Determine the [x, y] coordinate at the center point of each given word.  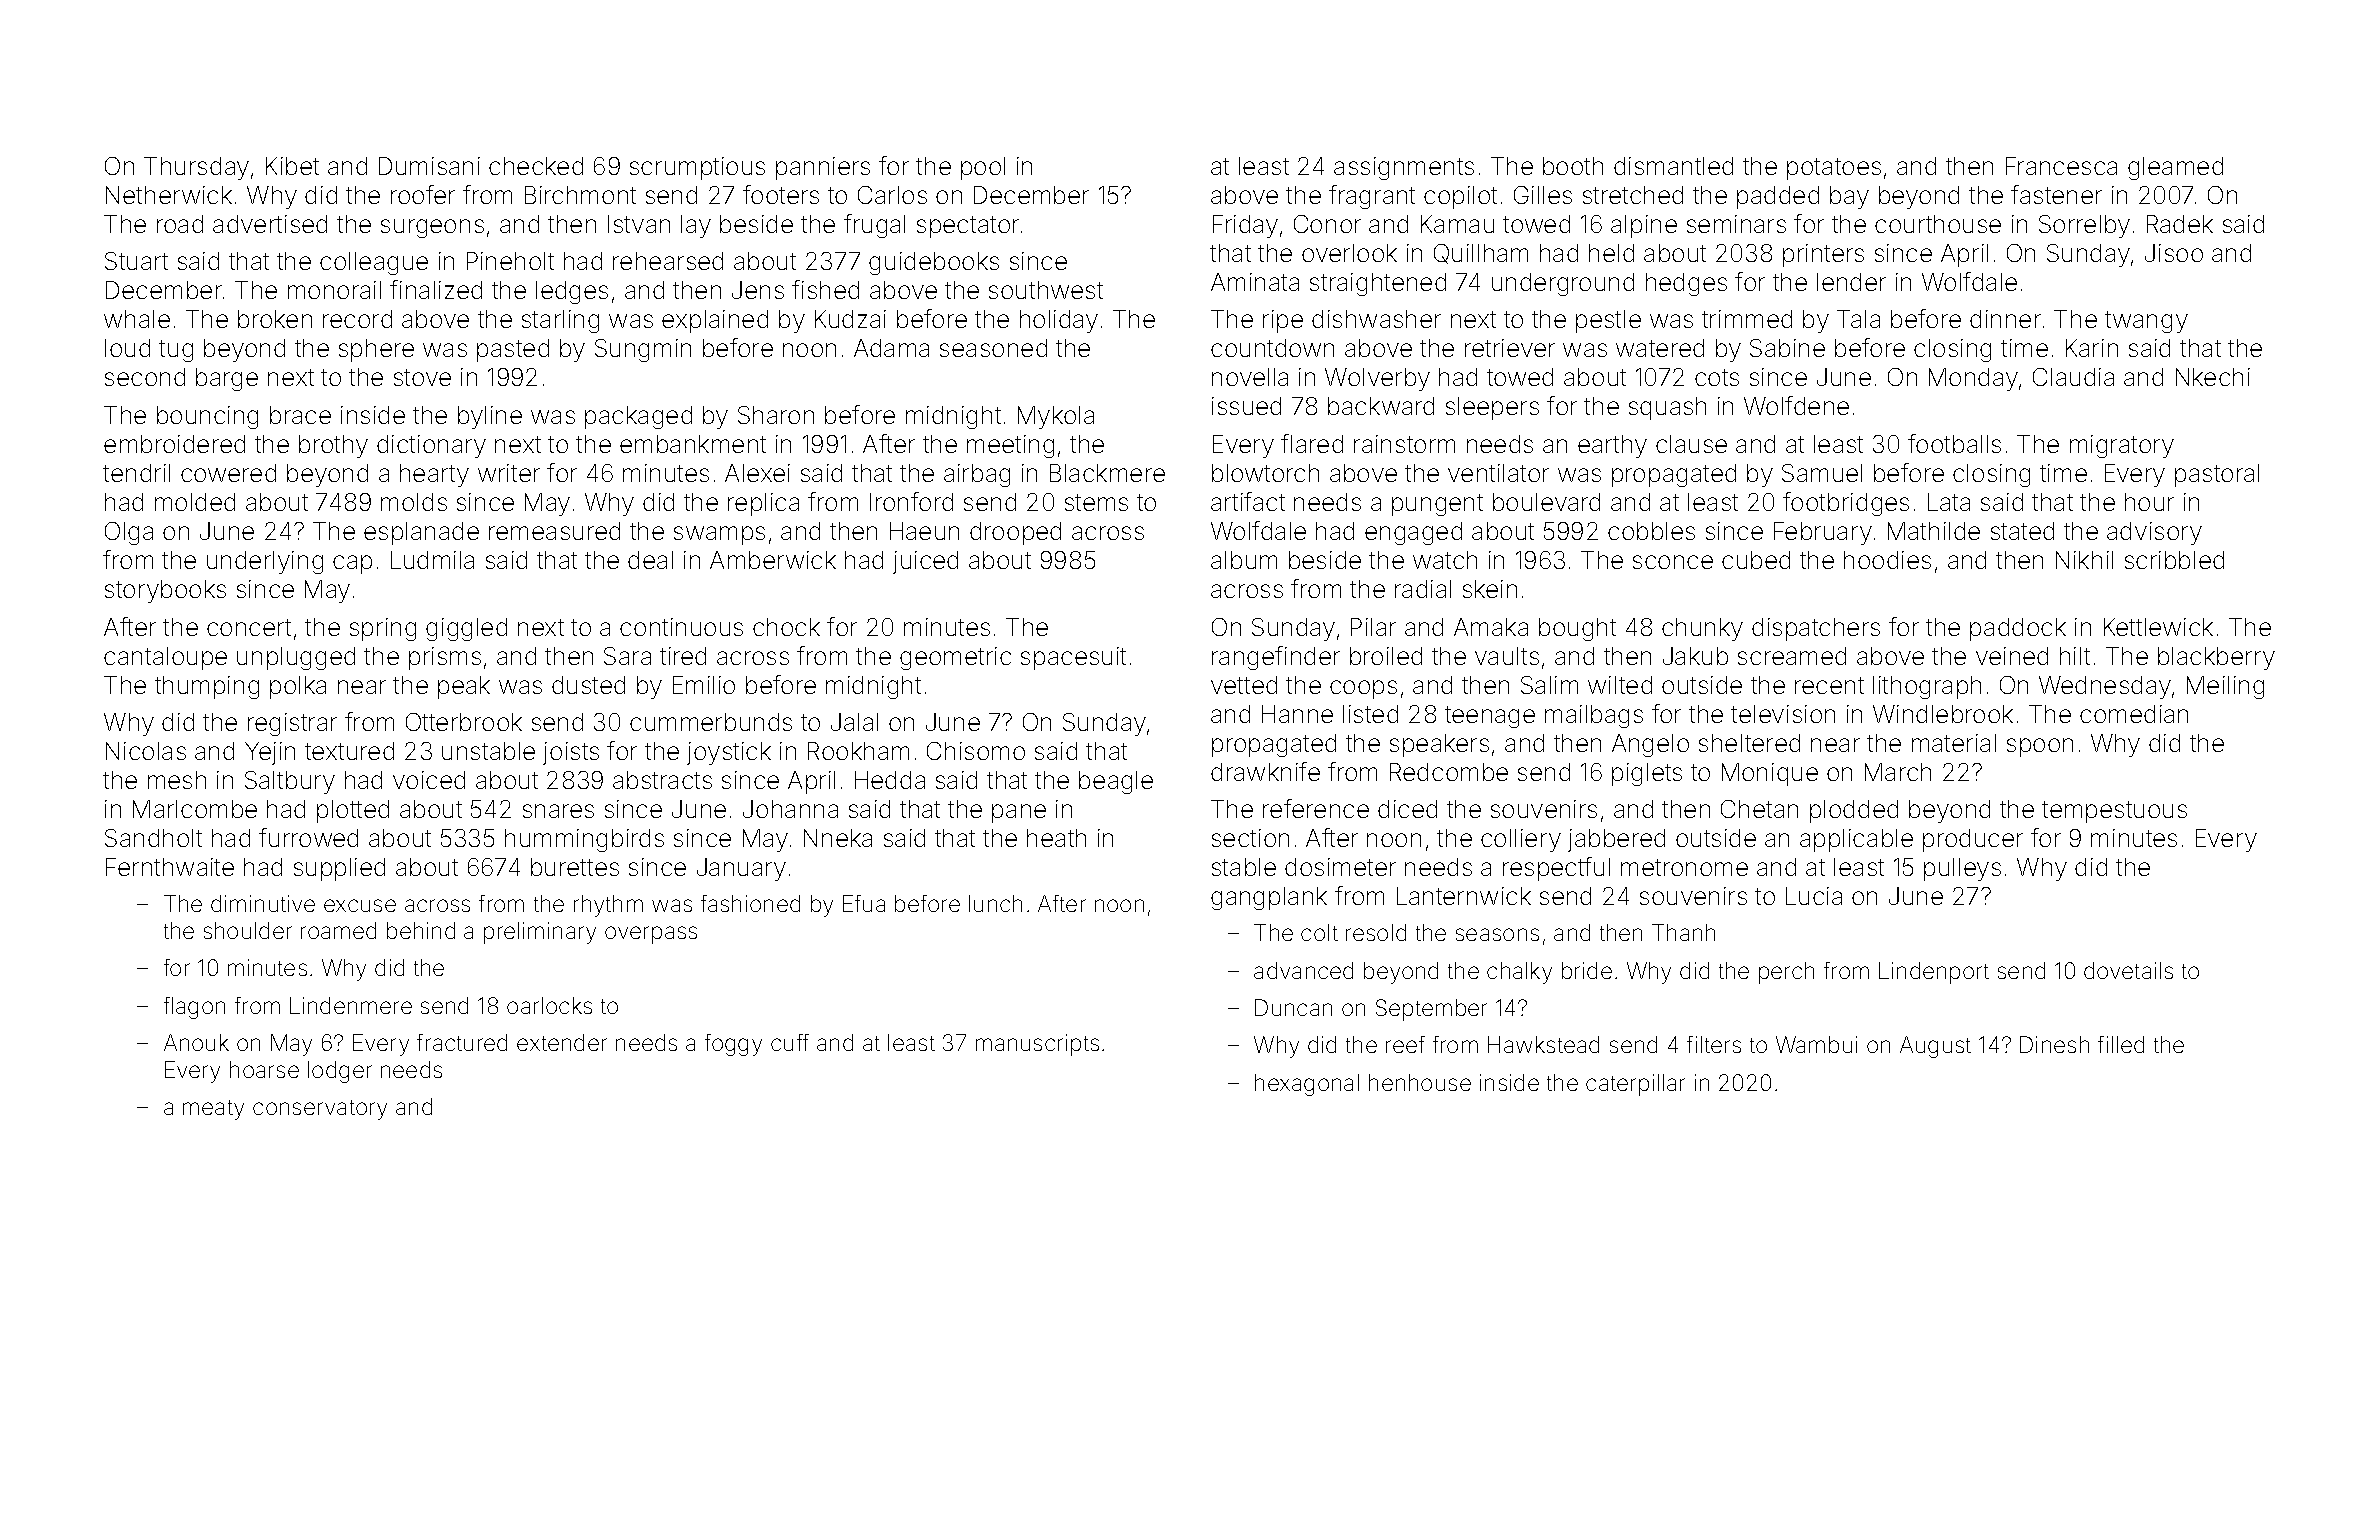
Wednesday [2105, 687]
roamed [338, 930]
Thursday [196, 168]
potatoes [1834, 169]
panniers [823, 168]
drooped [1015, 533]
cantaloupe [165, 658]
